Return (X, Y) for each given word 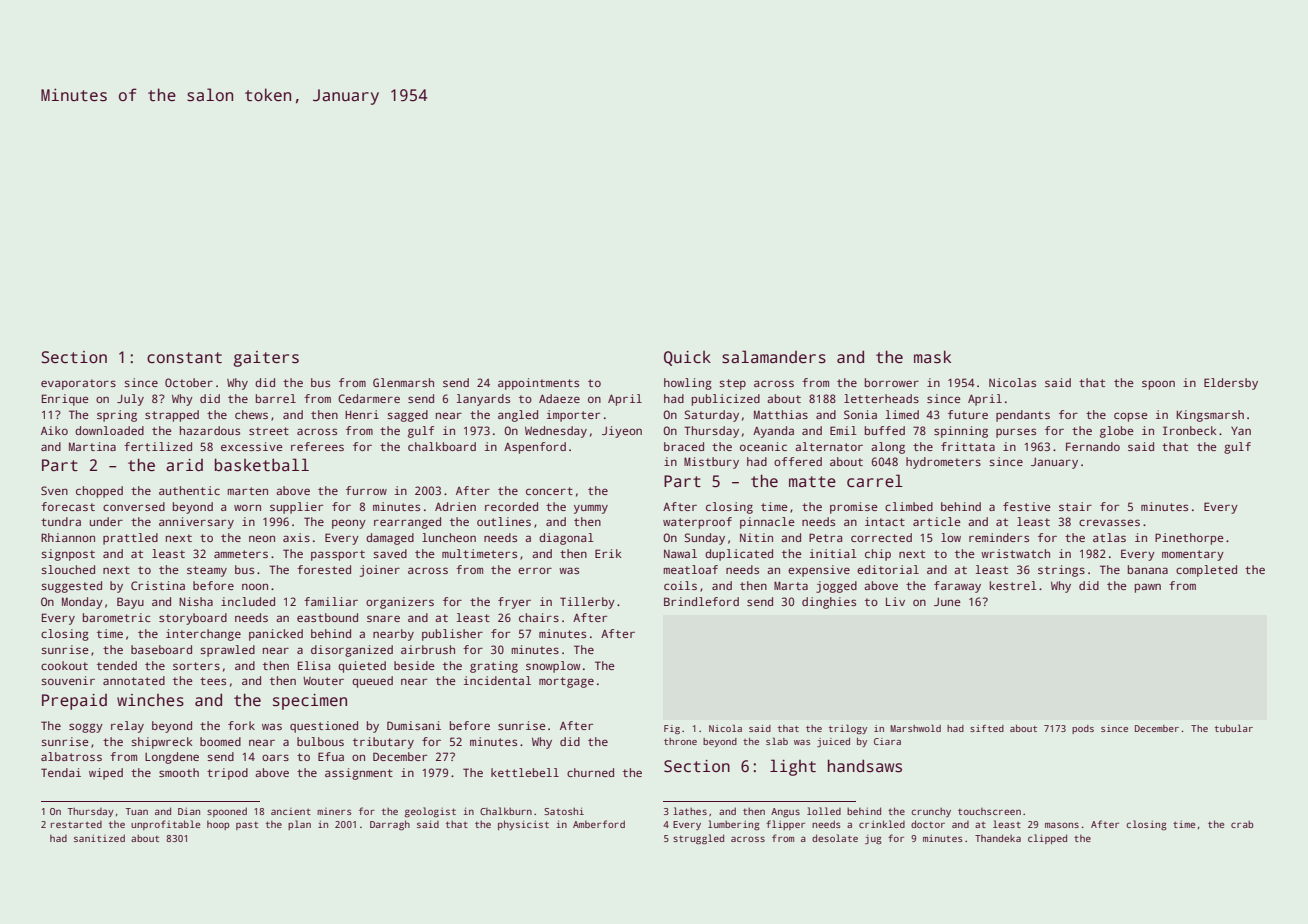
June (947, 602)
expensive (819, 571)
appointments (538, 384)
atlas (1109, 537)
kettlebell (525, 772)
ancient (291, 811)
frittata (968, 446)
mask (932, 357)
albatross (71, 756)
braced (684, 446)
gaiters (266, 359)
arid (184, 465)
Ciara (887, 741)
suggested (71, 587)
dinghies (829, 603)
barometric (117, 617)
